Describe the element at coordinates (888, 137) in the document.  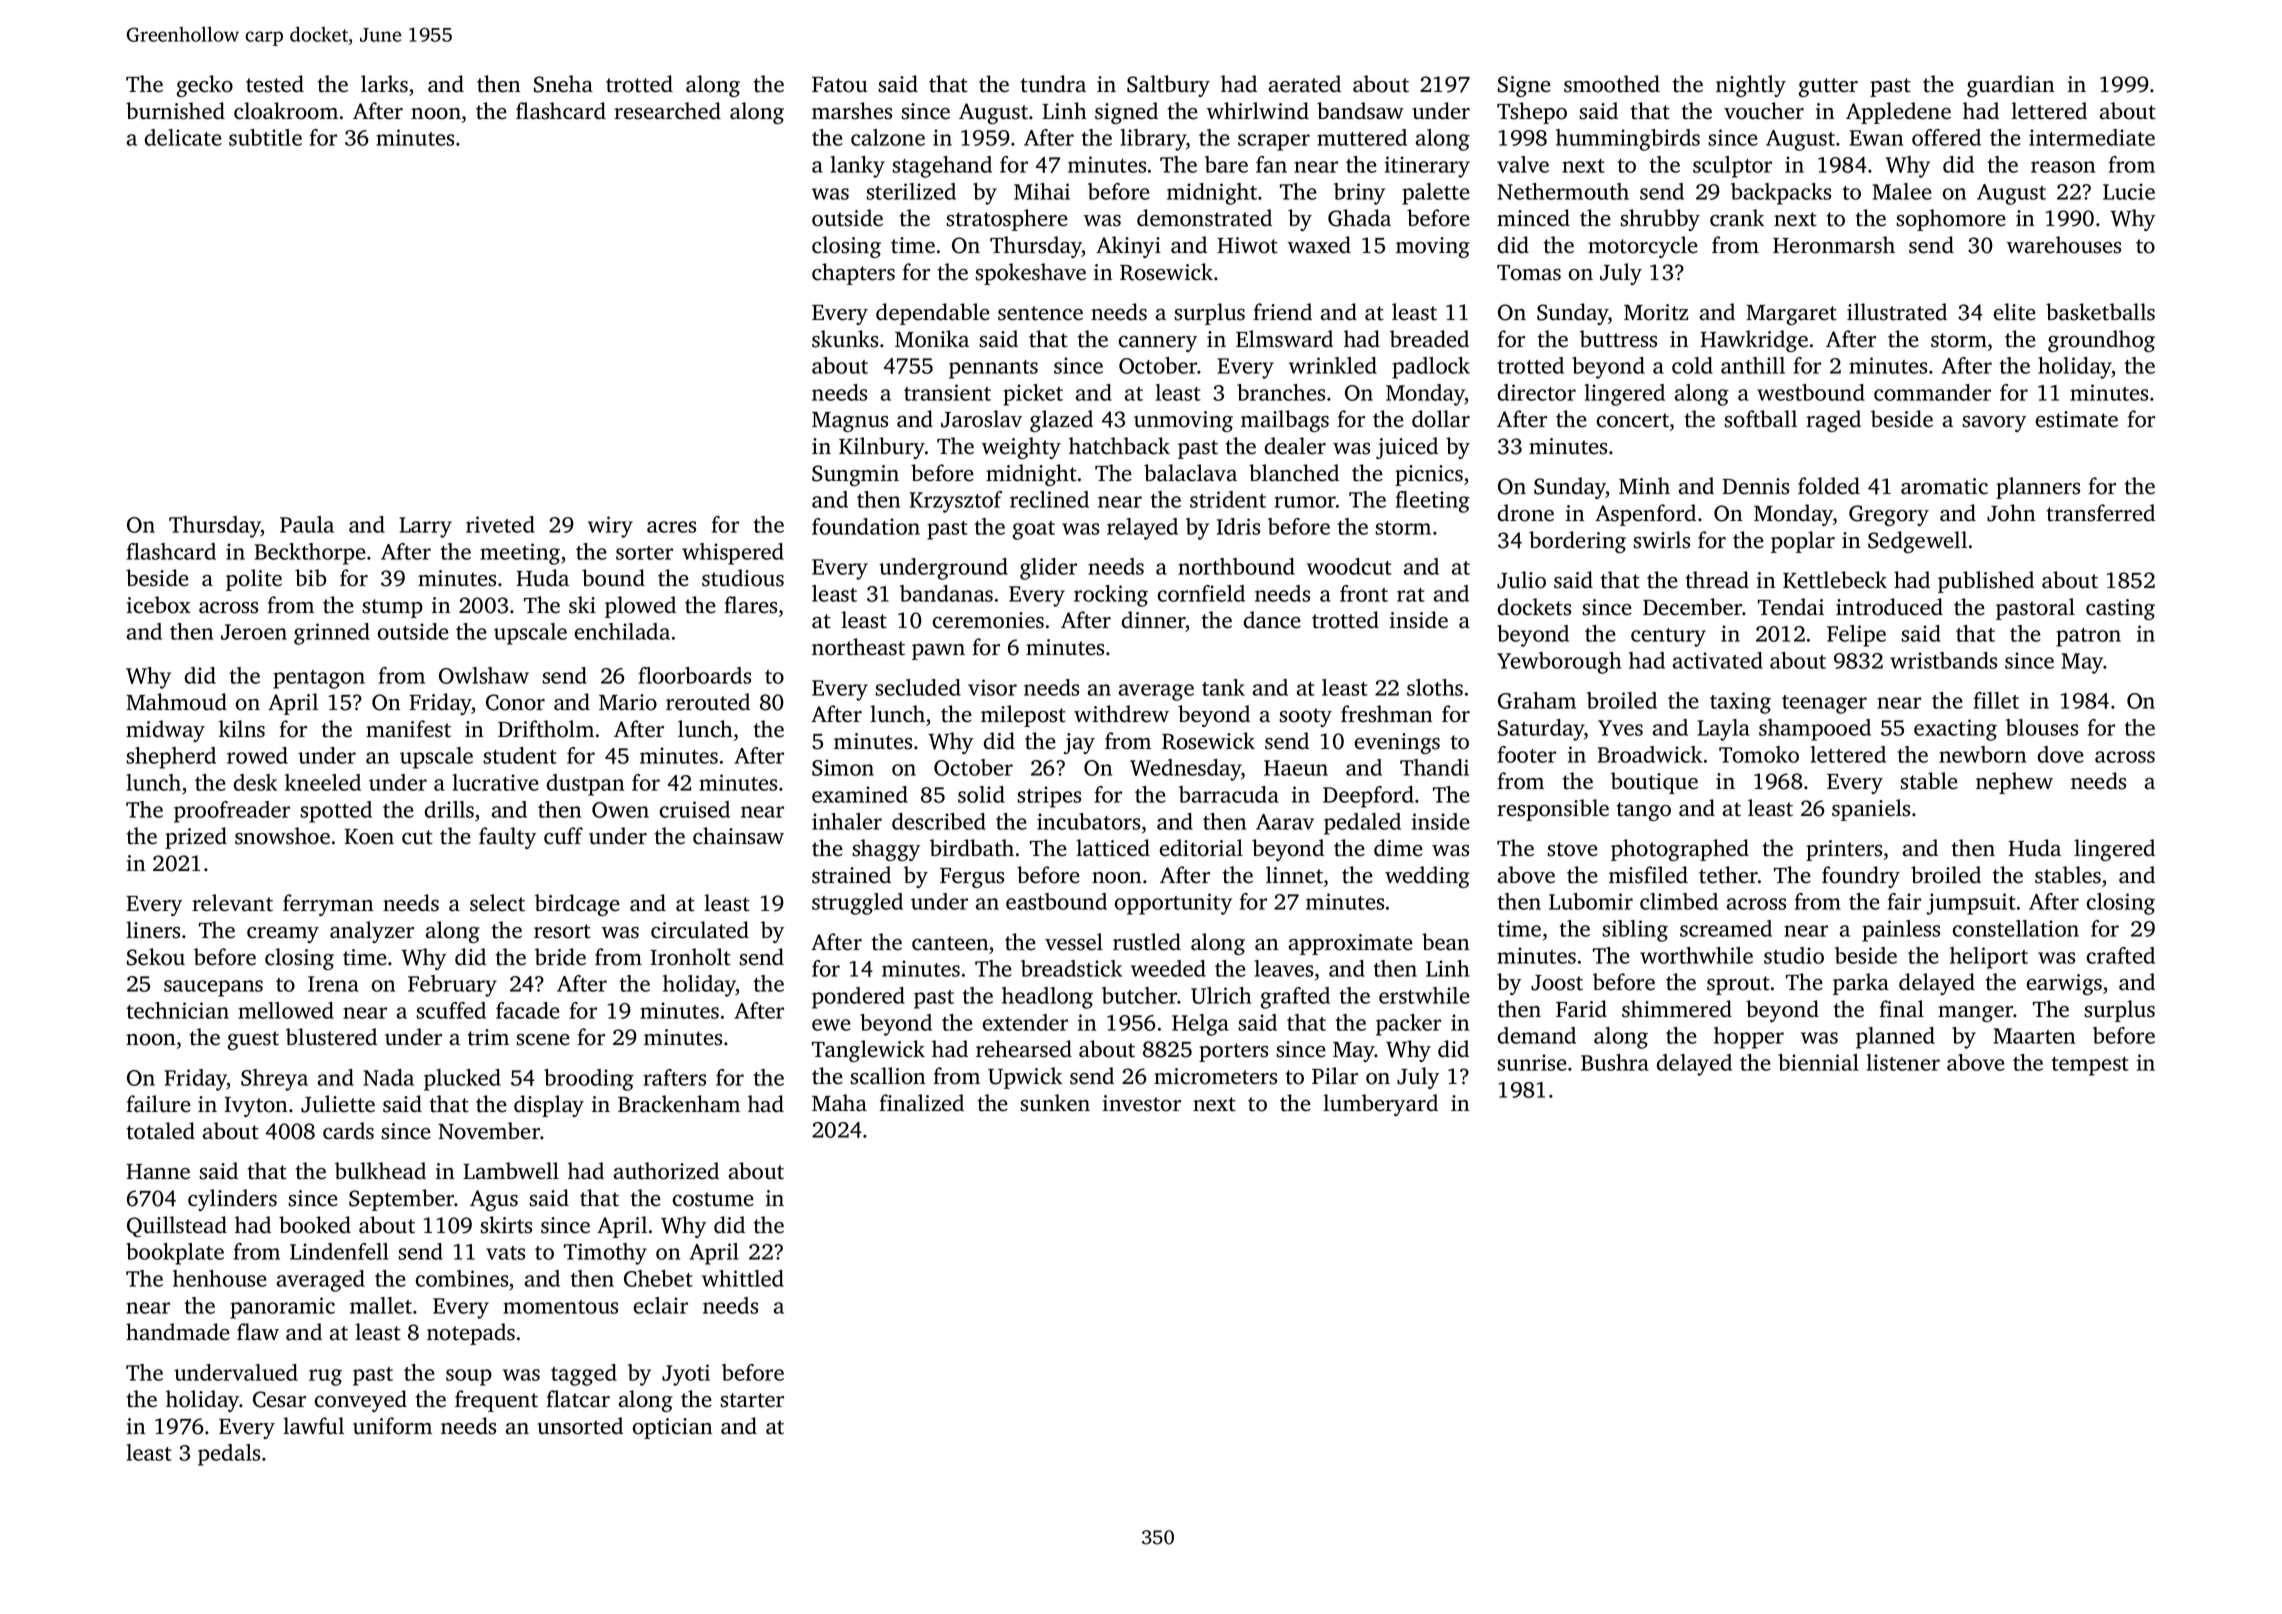
I see `calzone` at that location.
